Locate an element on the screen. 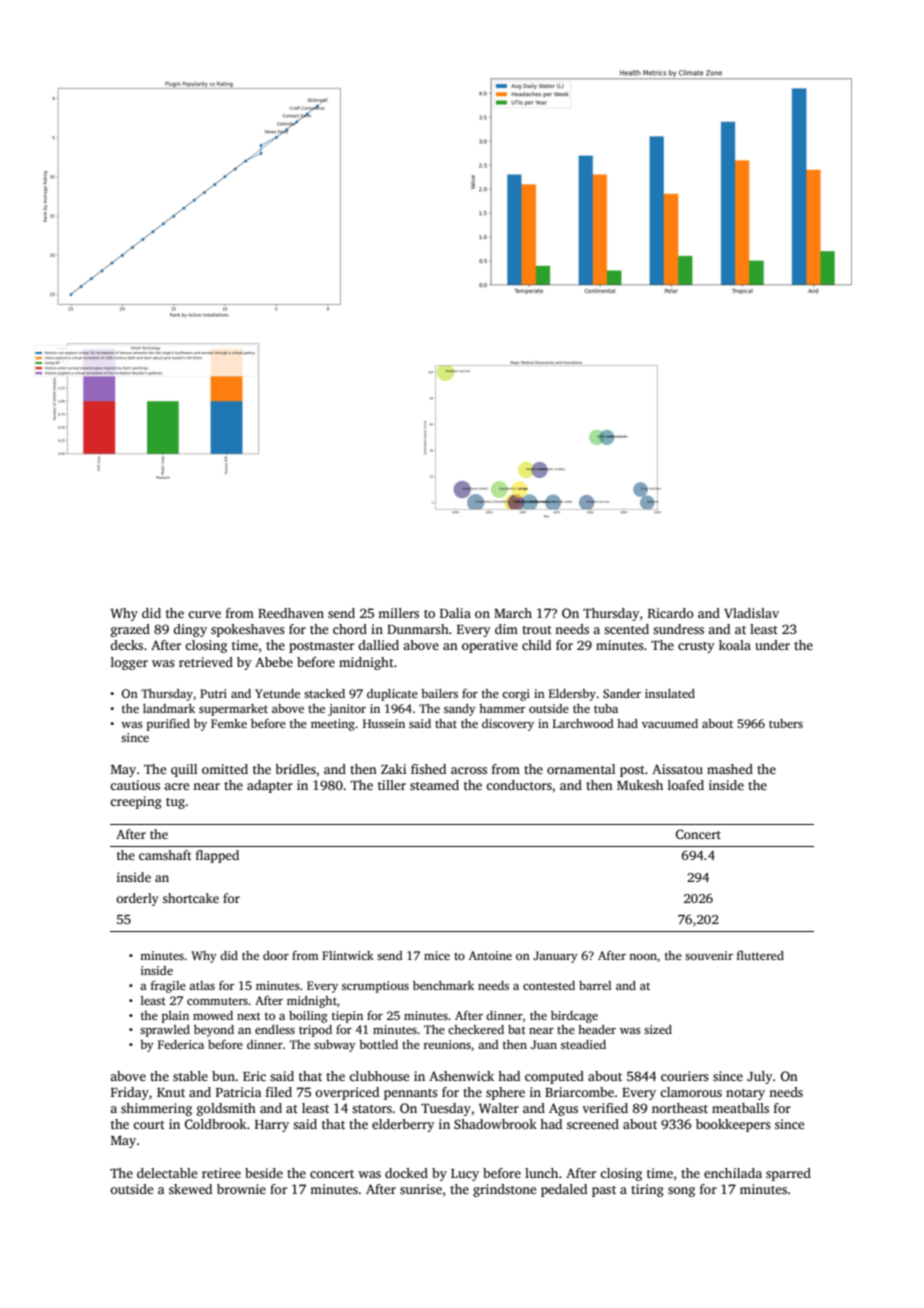 The width and height of the screenshot is (924, 1308). atlas is located at coordinates (202, 985).
